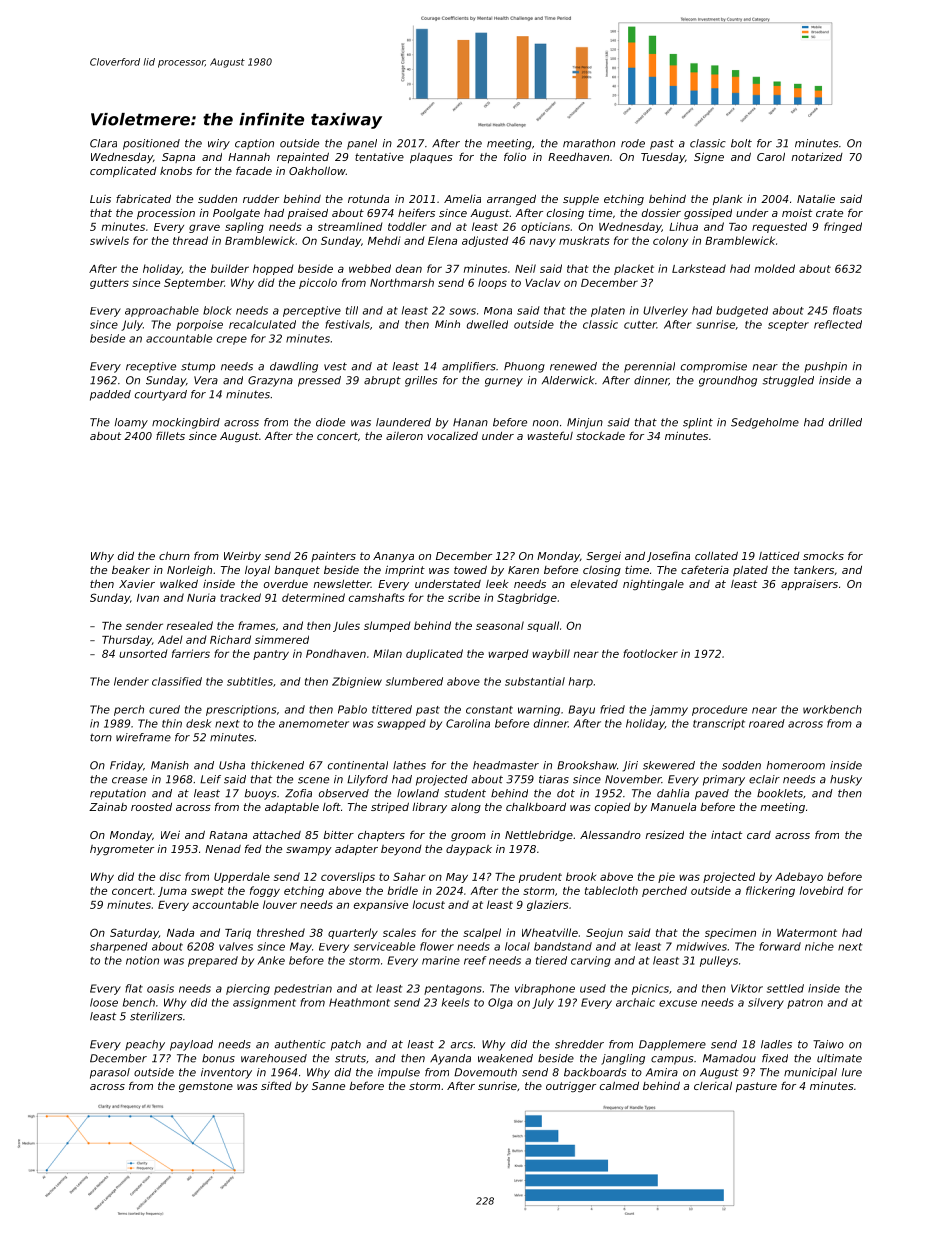 Image resolution: width=952 pixels, height=1233 pixels. I want to click on padded, so click(110, 395).
